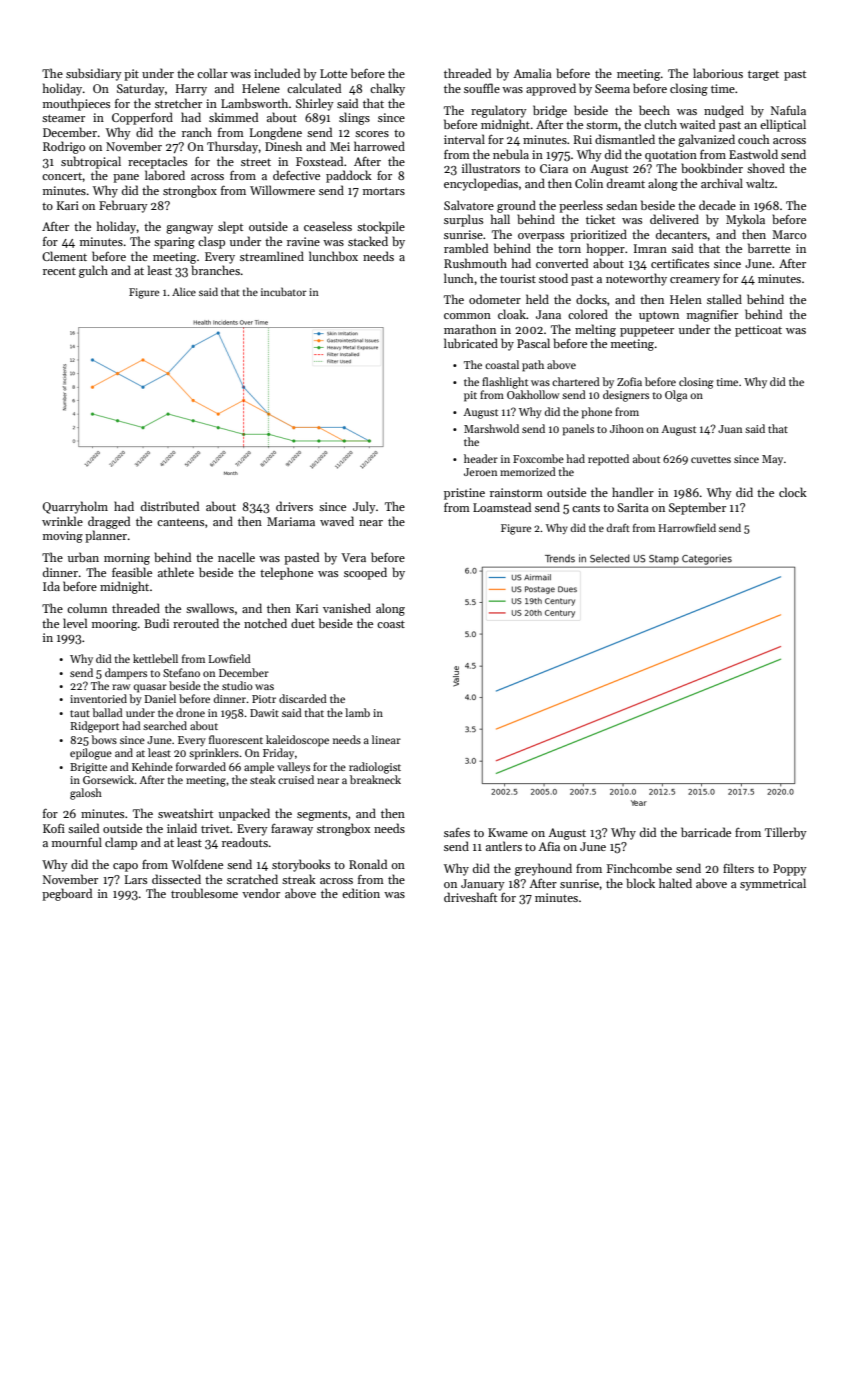 The width and height of the screenshot is (849, 1400). Describe the element at coordinates (142, 118) in the screenshot. I see `Copperford` at that location.
